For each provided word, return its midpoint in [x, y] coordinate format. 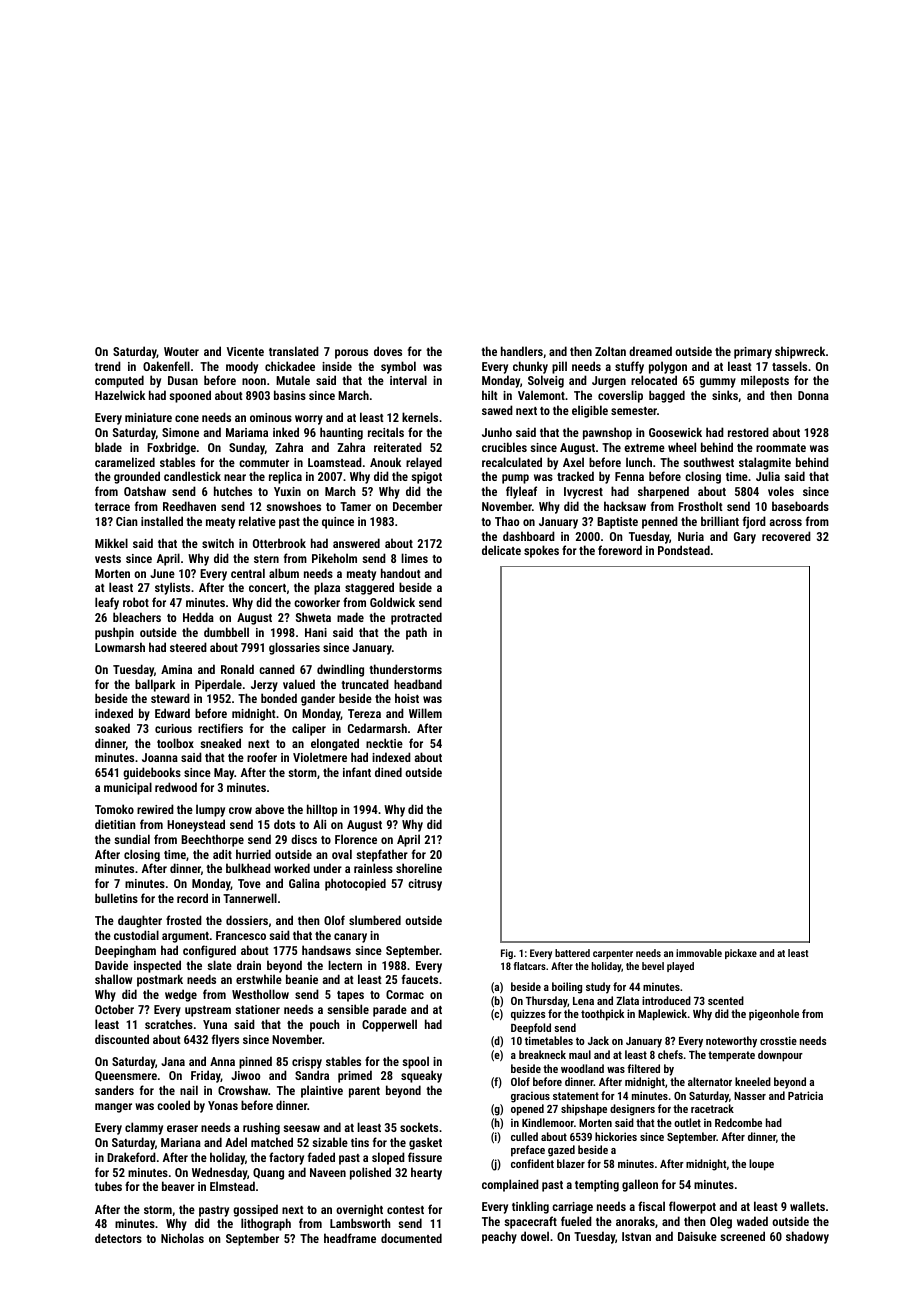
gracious [530, 1097]
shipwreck [800, 352]
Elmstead [232, 1186]
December [417, 506]
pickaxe [741, 954]
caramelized [125, 462]
